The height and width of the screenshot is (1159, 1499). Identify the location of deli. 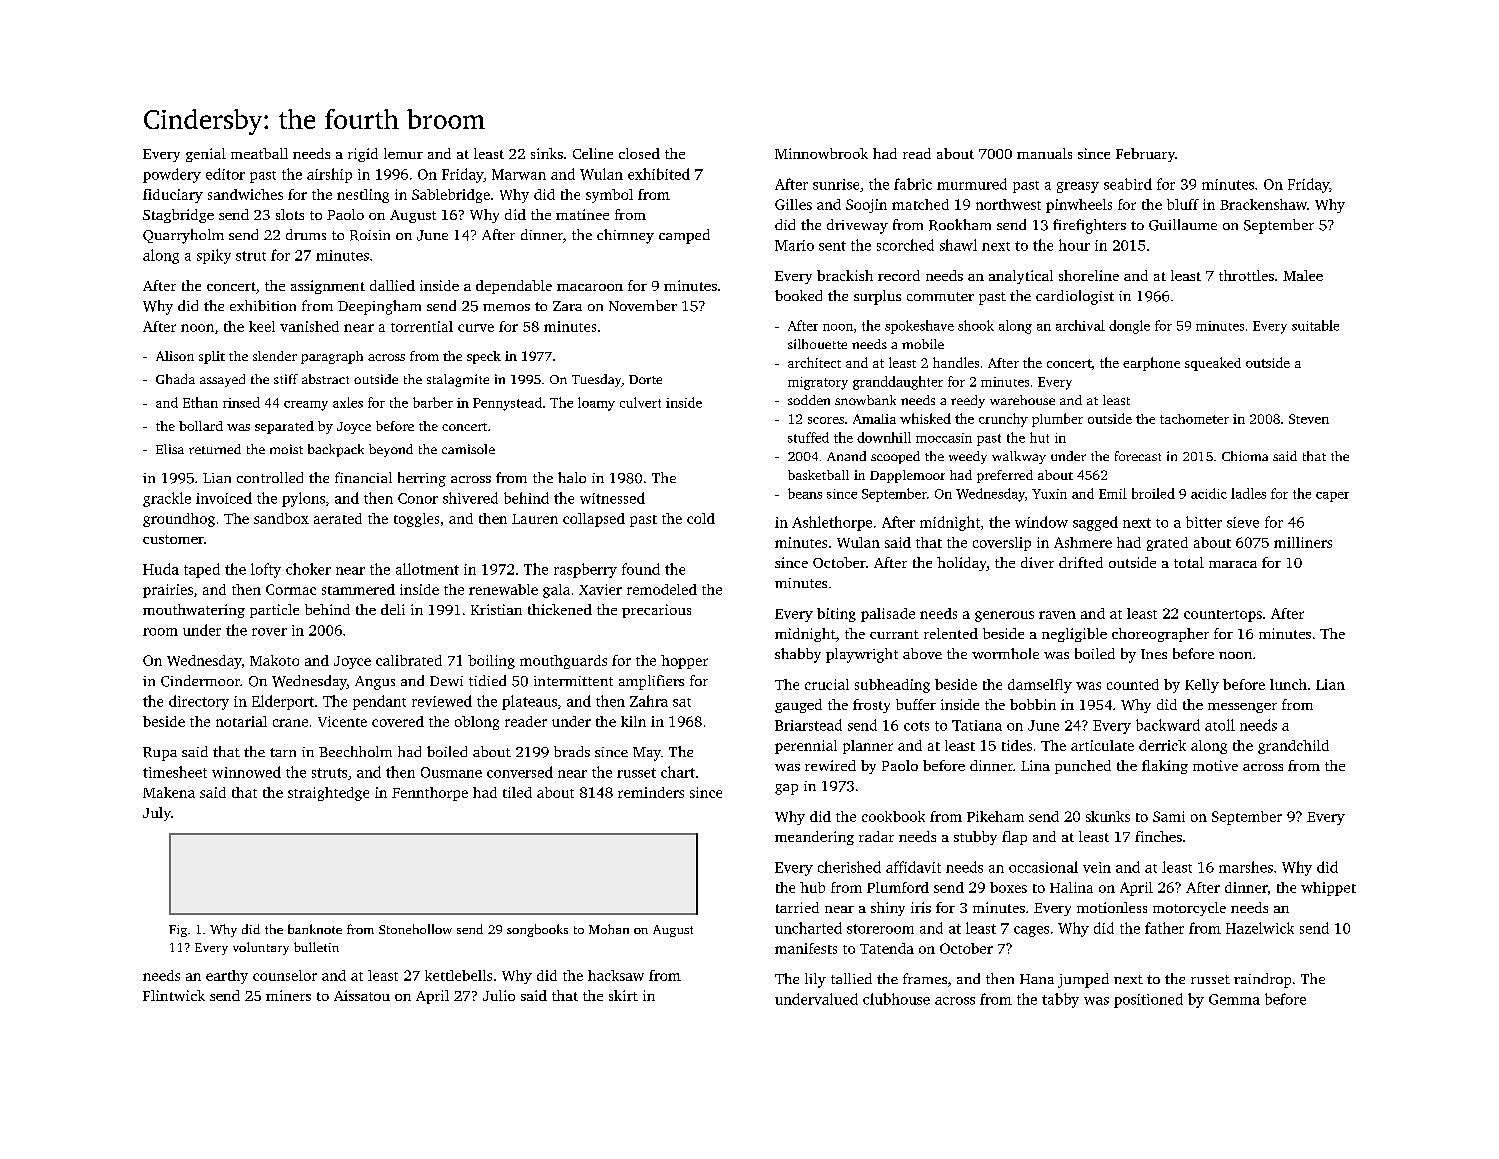
(393, 609).
